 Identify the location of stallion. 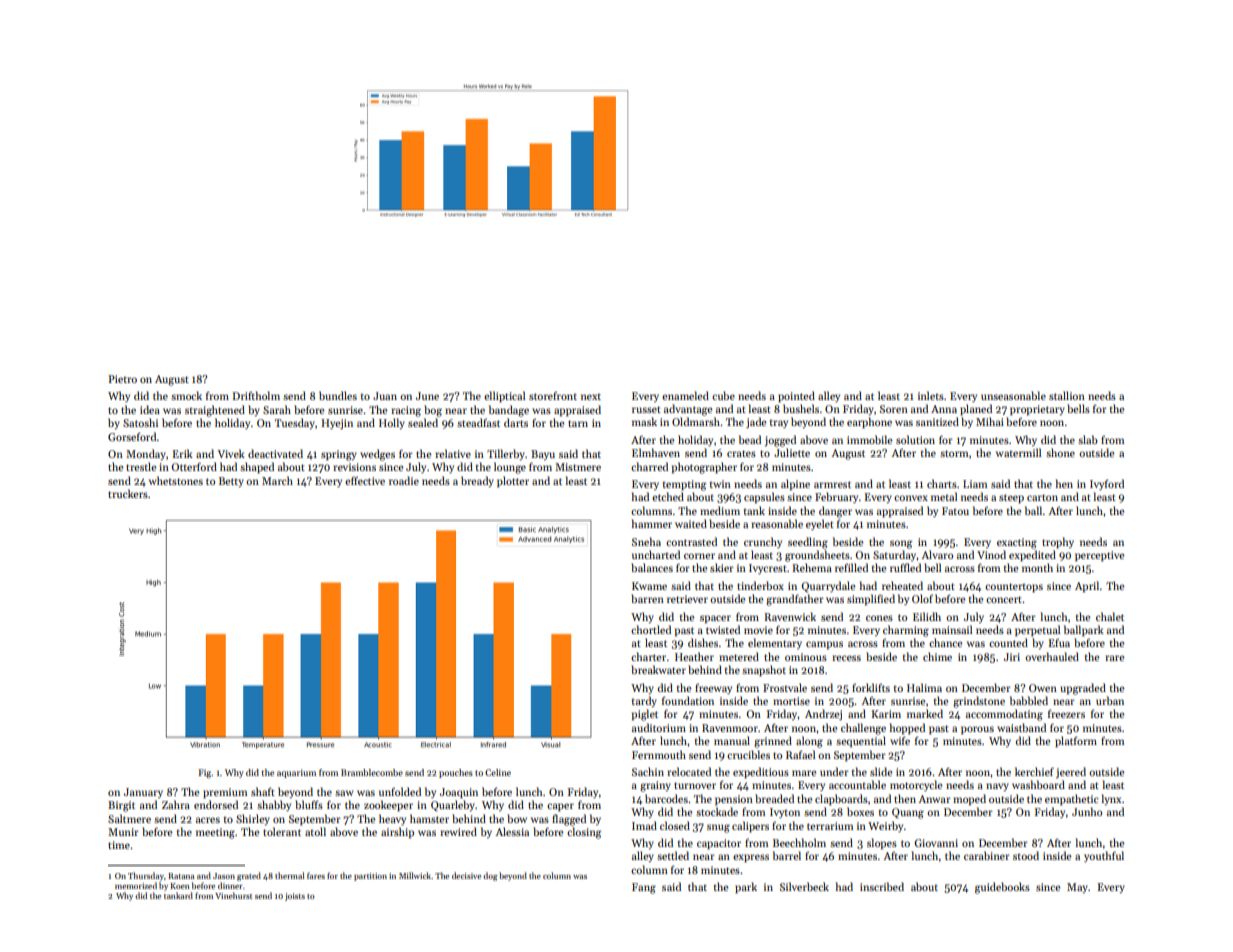
(1067, 395).
